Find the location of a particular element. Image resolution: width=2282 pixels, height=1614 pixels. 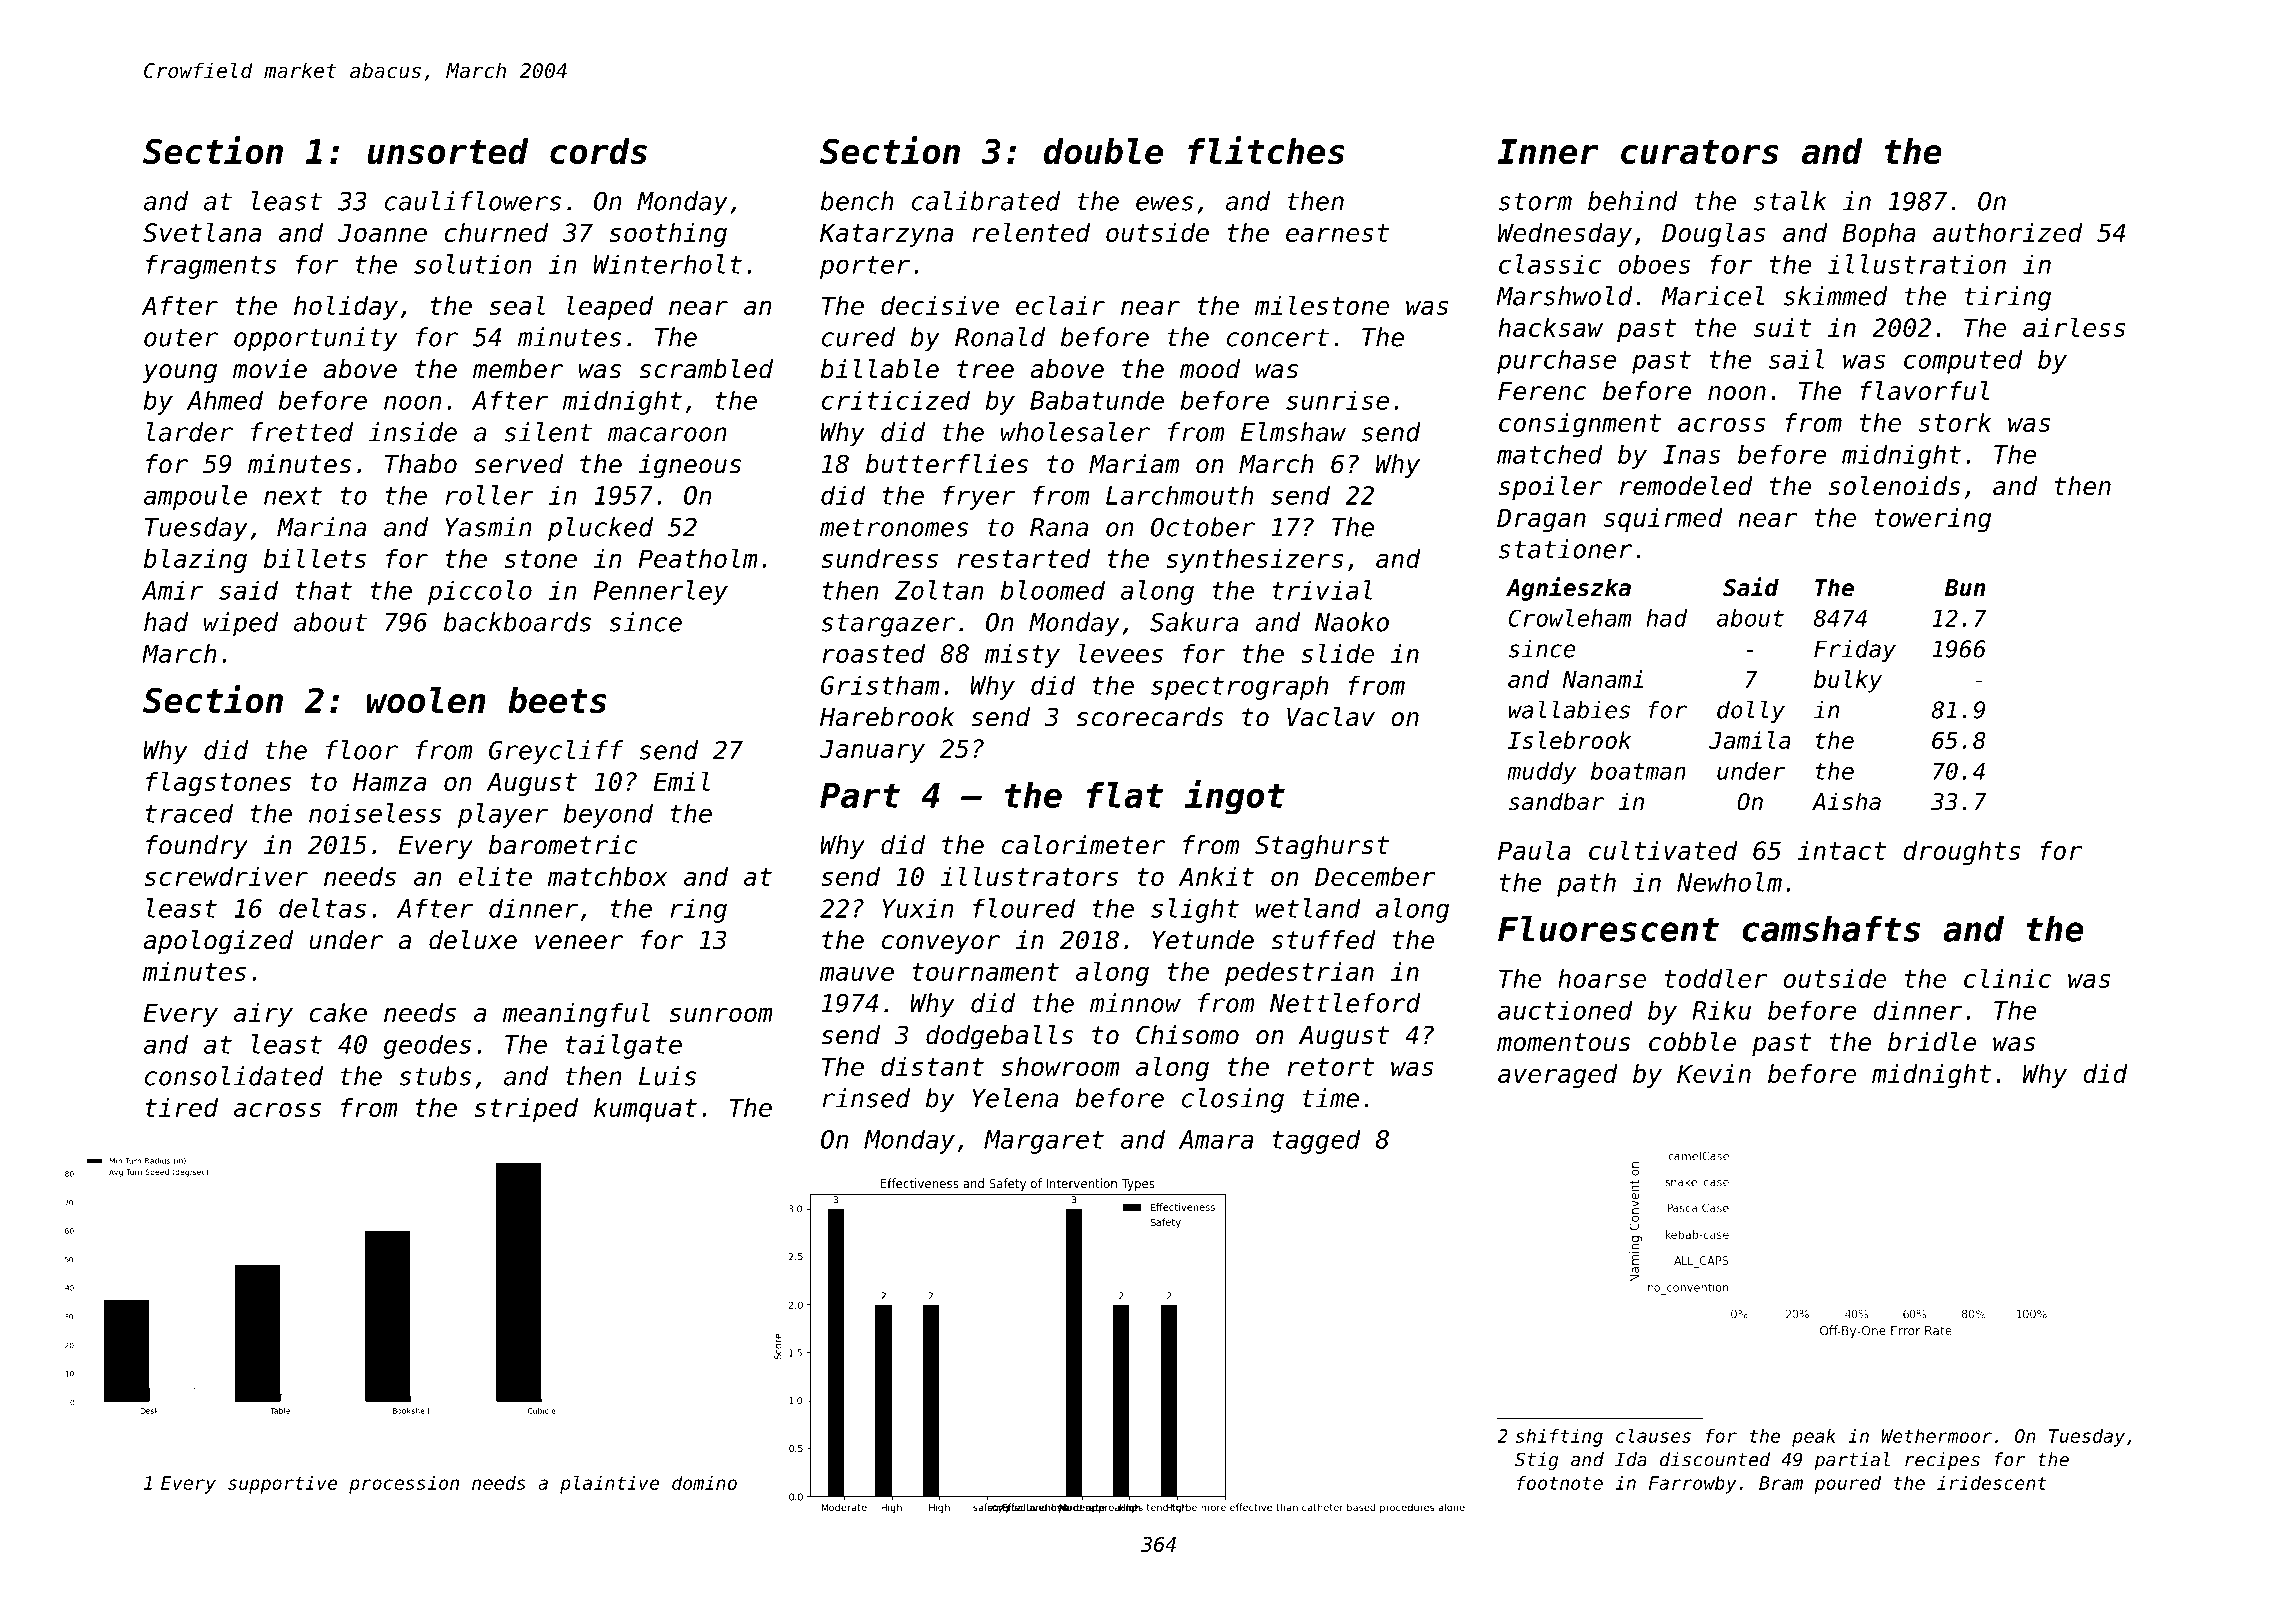

clinic is located at coordinates (2007, 978).
